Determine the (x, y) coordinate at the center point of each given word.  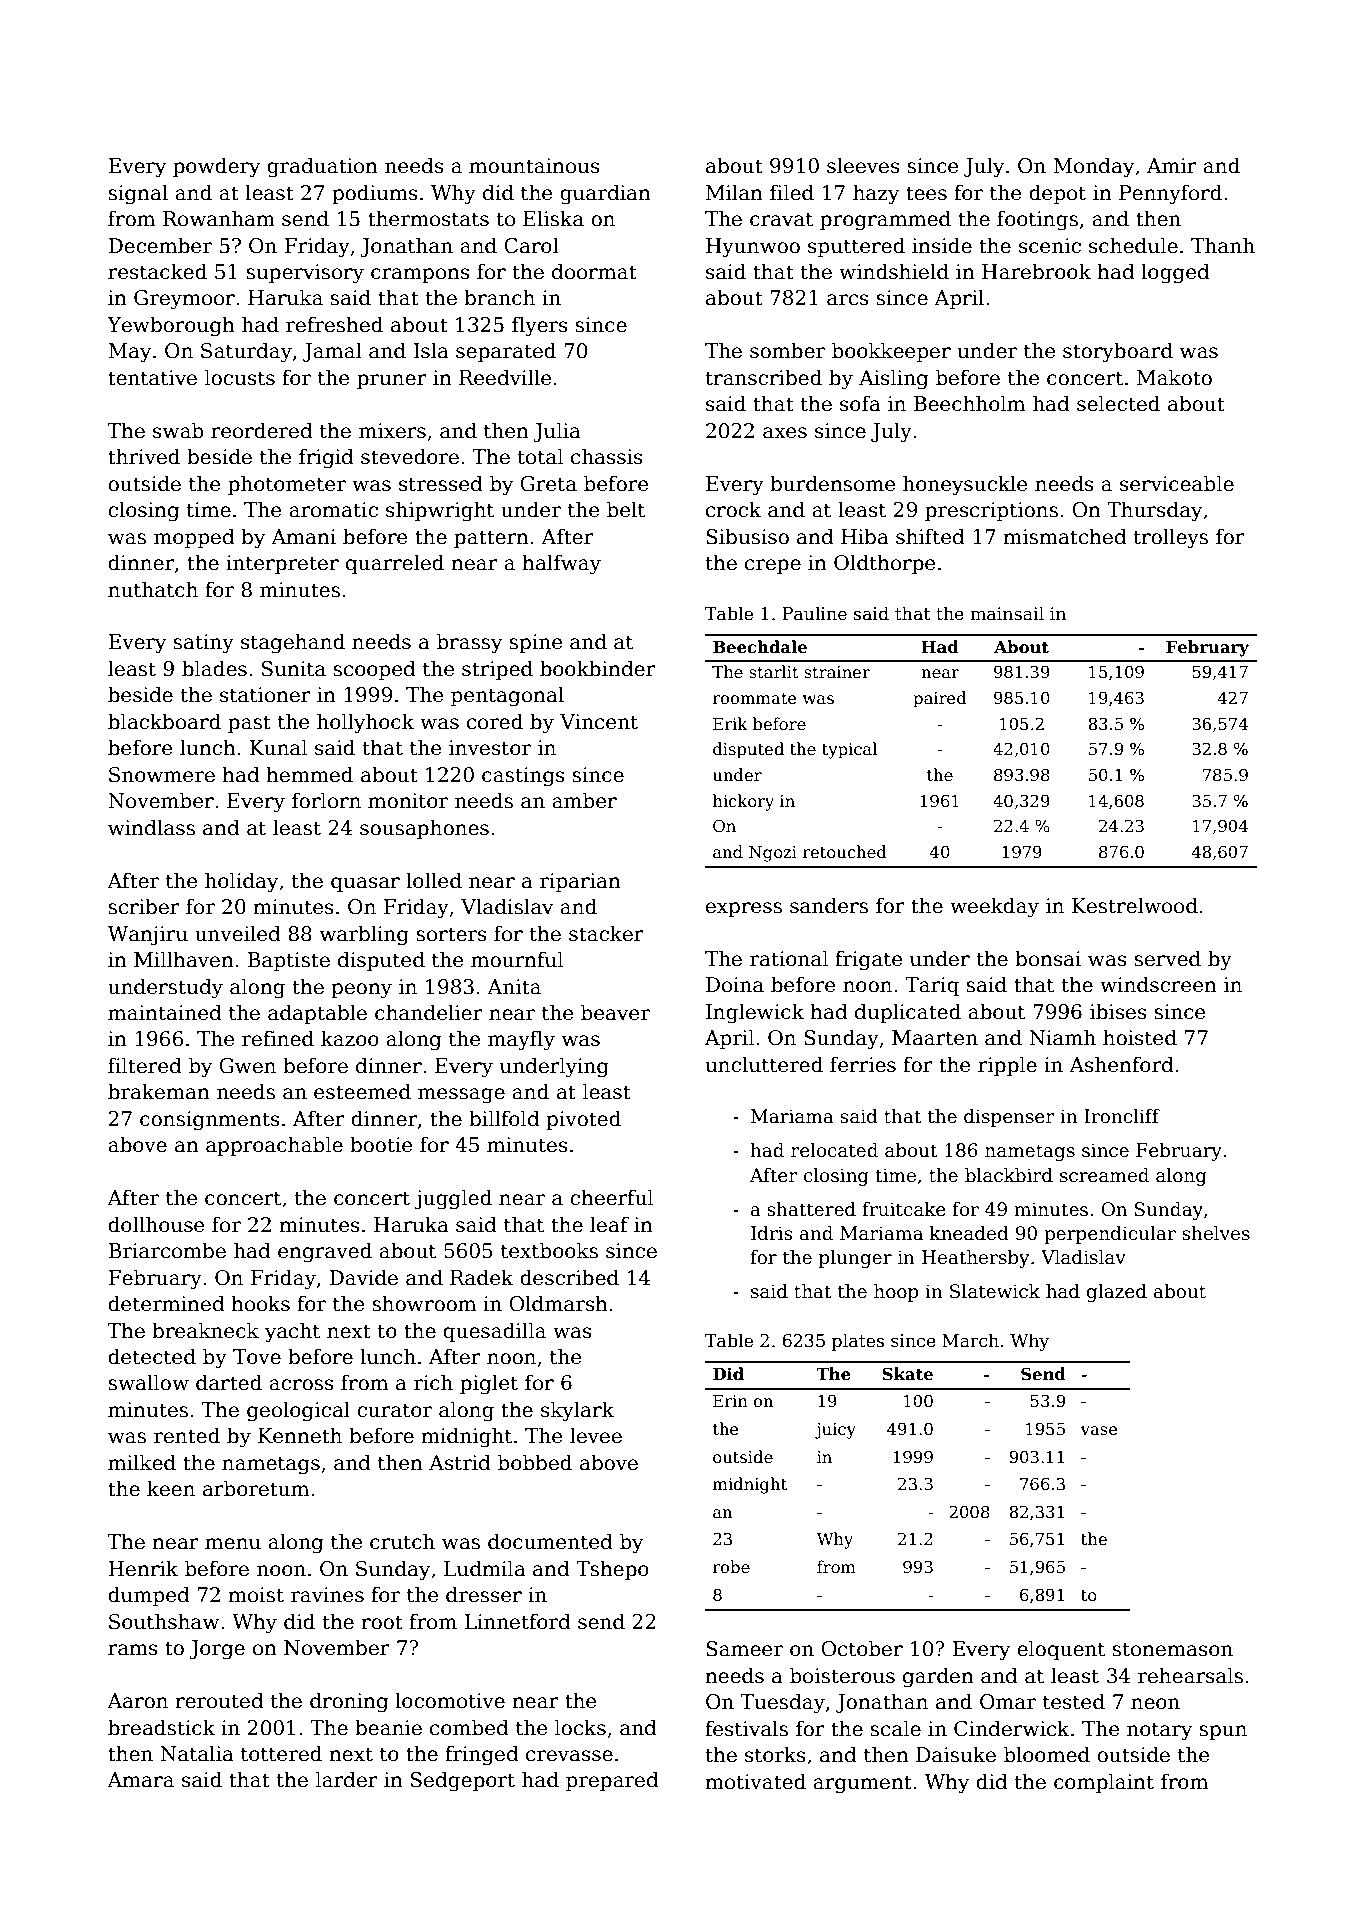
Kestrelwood (1135, 905)
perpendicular (1110, 1235)
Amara (140, 1780)
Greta (548, 484)
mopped (194, 538)
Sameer (744, 1649)
